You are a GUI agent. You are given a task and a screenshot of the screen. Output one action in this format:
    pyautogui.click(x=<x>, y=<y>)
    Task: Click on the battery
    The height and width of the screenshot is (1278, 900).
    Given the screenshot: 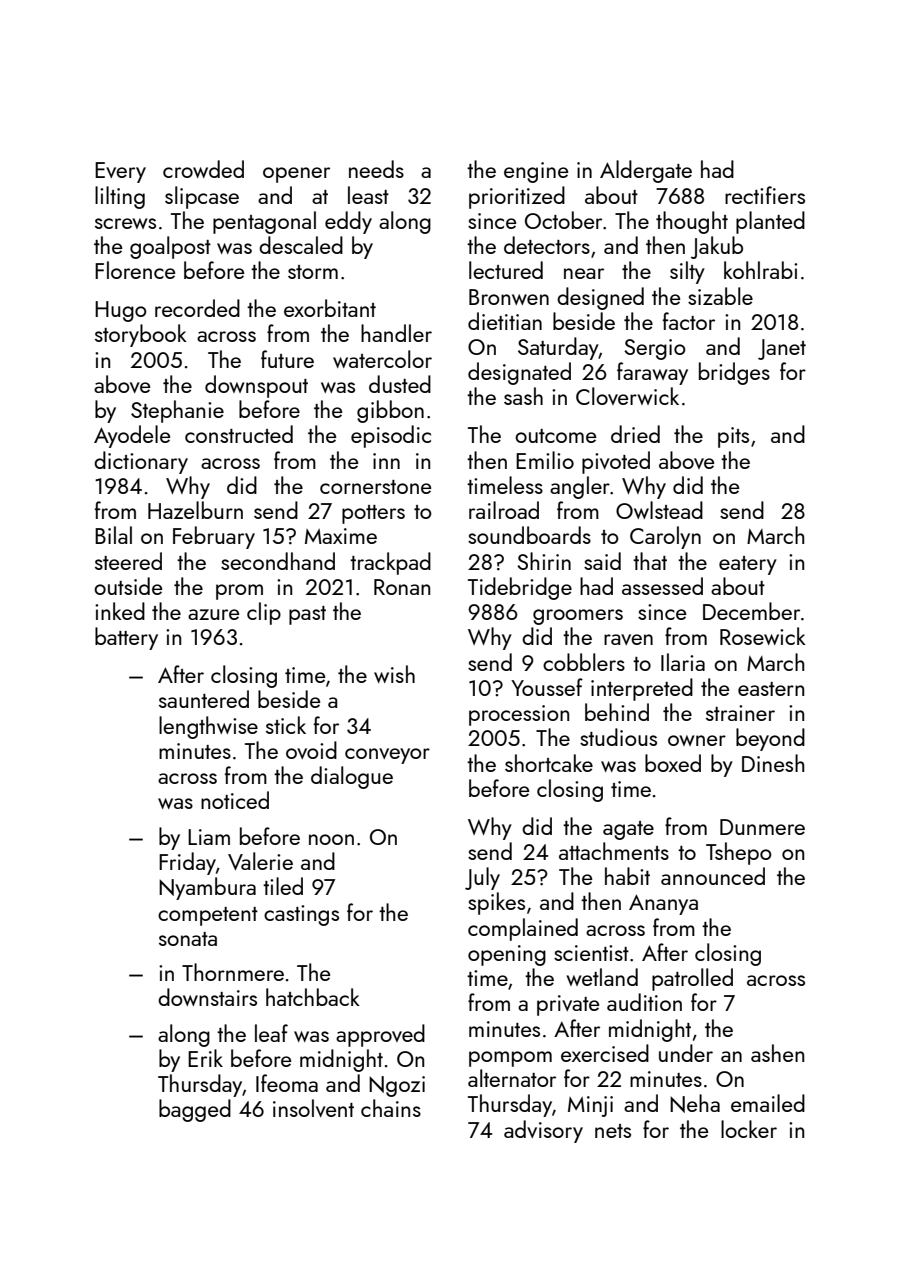 What is the action you would take?
    pyautogui.click(x=126, y=638)
